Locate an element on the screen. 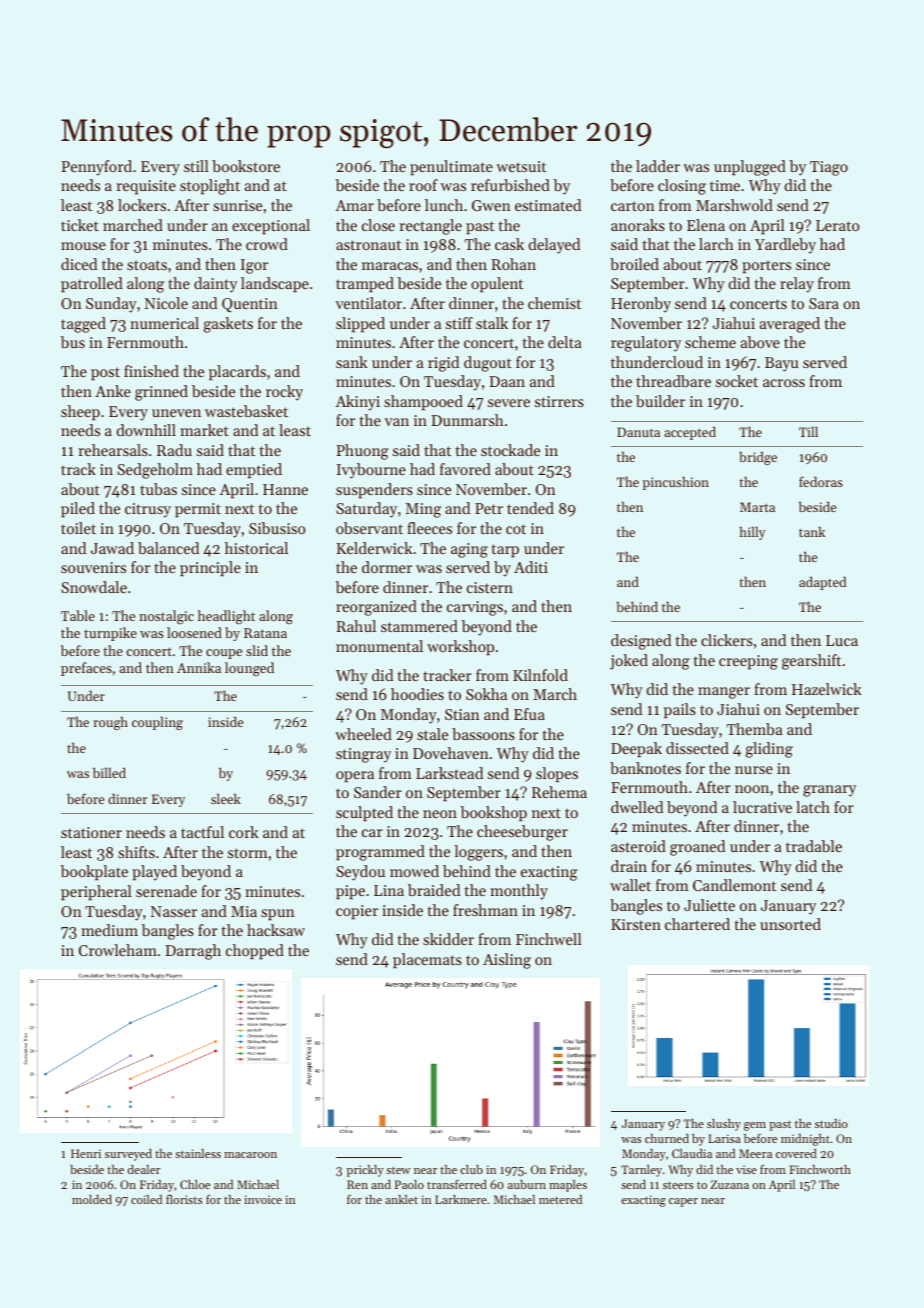 The height and width of the screenshot is (1308, 924). sleek is located at coordinates (226, 798).
